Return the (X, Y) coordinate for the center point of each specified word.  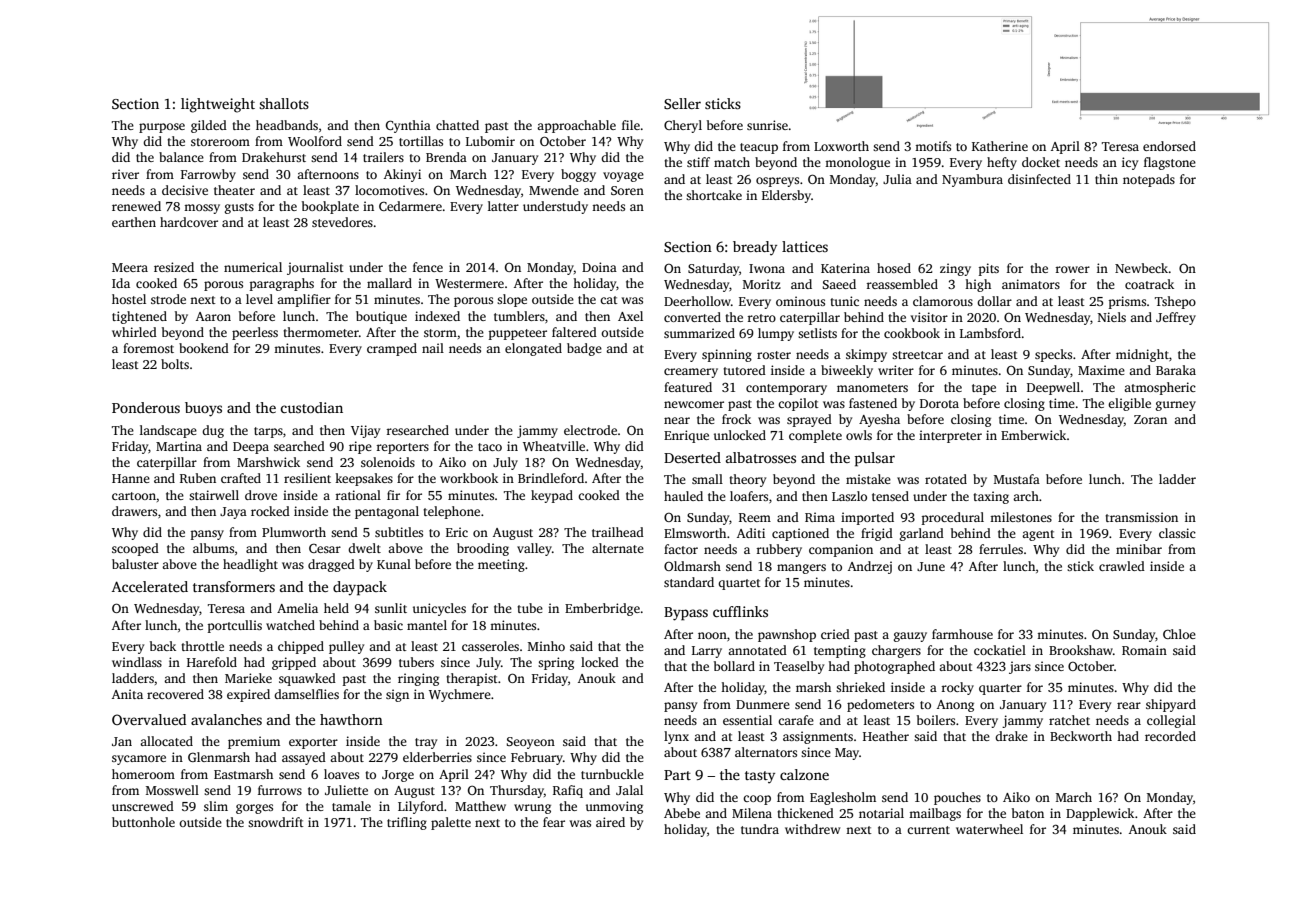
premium (254, 742)
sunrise (767, 125)
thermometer (321, 332)
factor (681, 549)
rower (1073, 269)
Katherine (1000, 146)
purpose (162, 128)
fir (393, 495)
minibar (1139, 549)
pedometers (880, 705)
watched (290, 625)
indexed (437, 316)
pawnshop (787, 635)
